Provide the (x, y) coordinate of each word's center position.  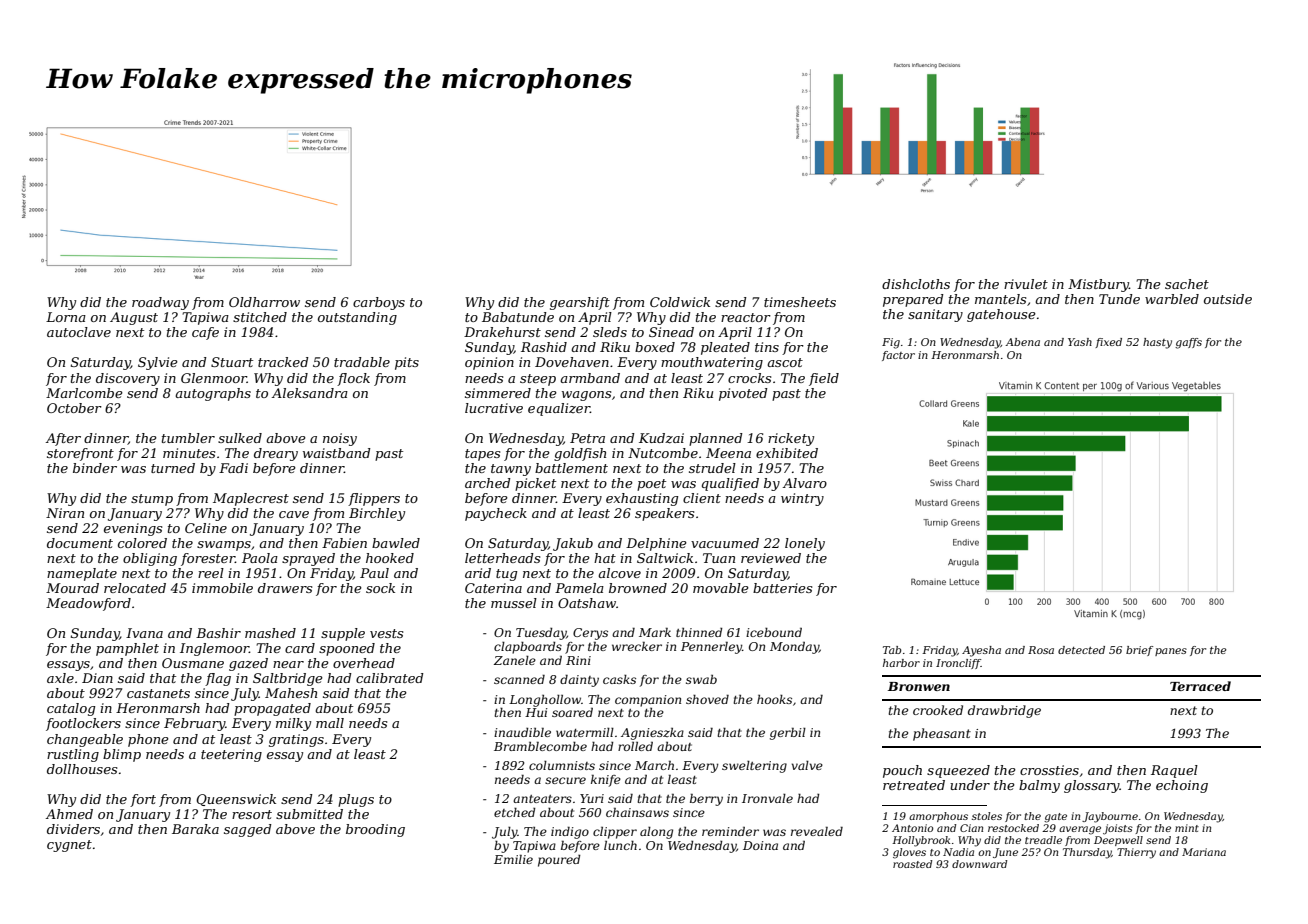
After (63, 439)
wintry (802, 499)
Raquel (1174, 771)
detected (1081, 650)
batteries (782, 588)
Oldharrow (264, 302)
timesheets (800, 302)
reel (211, 573)
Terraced (1200, 686)
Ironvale (767, 798)
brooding (375, 830)
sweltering (754, 767)
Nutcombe (663, 453)
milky (293, 724)
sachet (1187, 284)
